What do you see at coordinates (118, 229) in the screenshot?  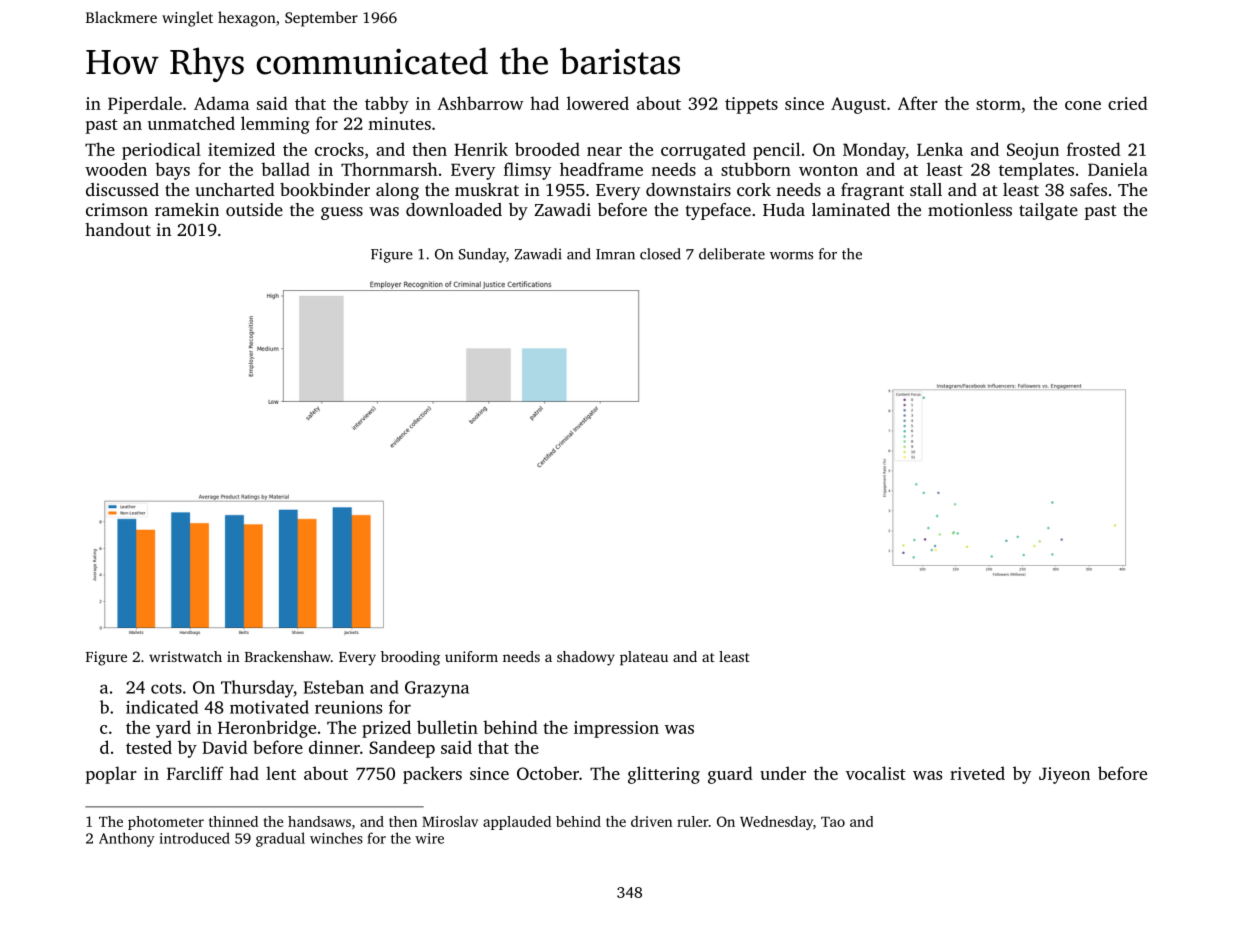 I see `handout` at bounding box center [118, 229].
